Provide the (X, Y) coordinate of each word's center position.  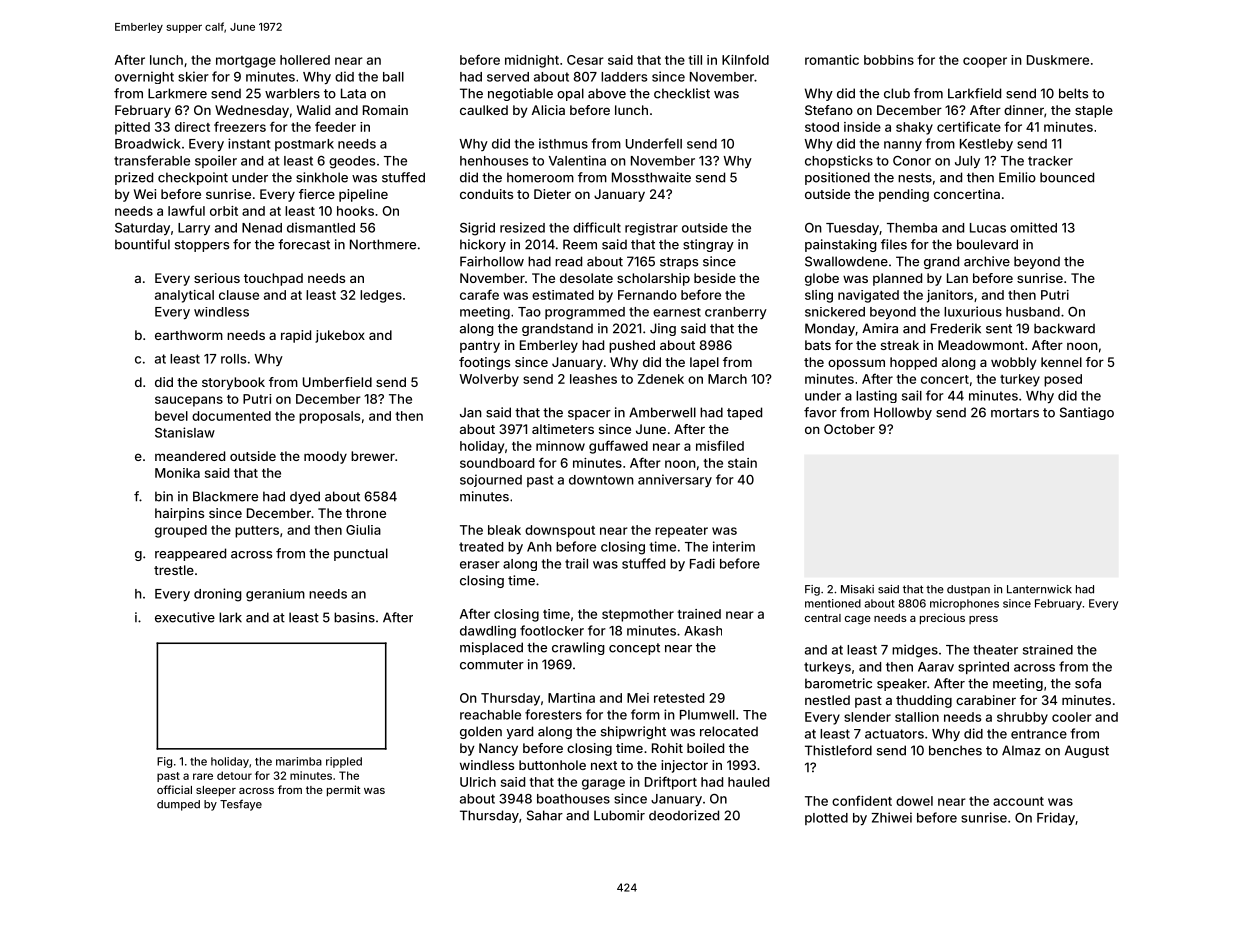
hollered (305, 60)
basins (354, 617)
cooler (1072, 717)
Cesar (585, 60)
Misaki (857, 589)
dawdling (488, 632)
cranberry (736, 313)
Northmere (383, 244)
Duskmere (1058, 60)
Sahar (545, 815)
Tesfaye (241, 805)
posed (1063, 380)
